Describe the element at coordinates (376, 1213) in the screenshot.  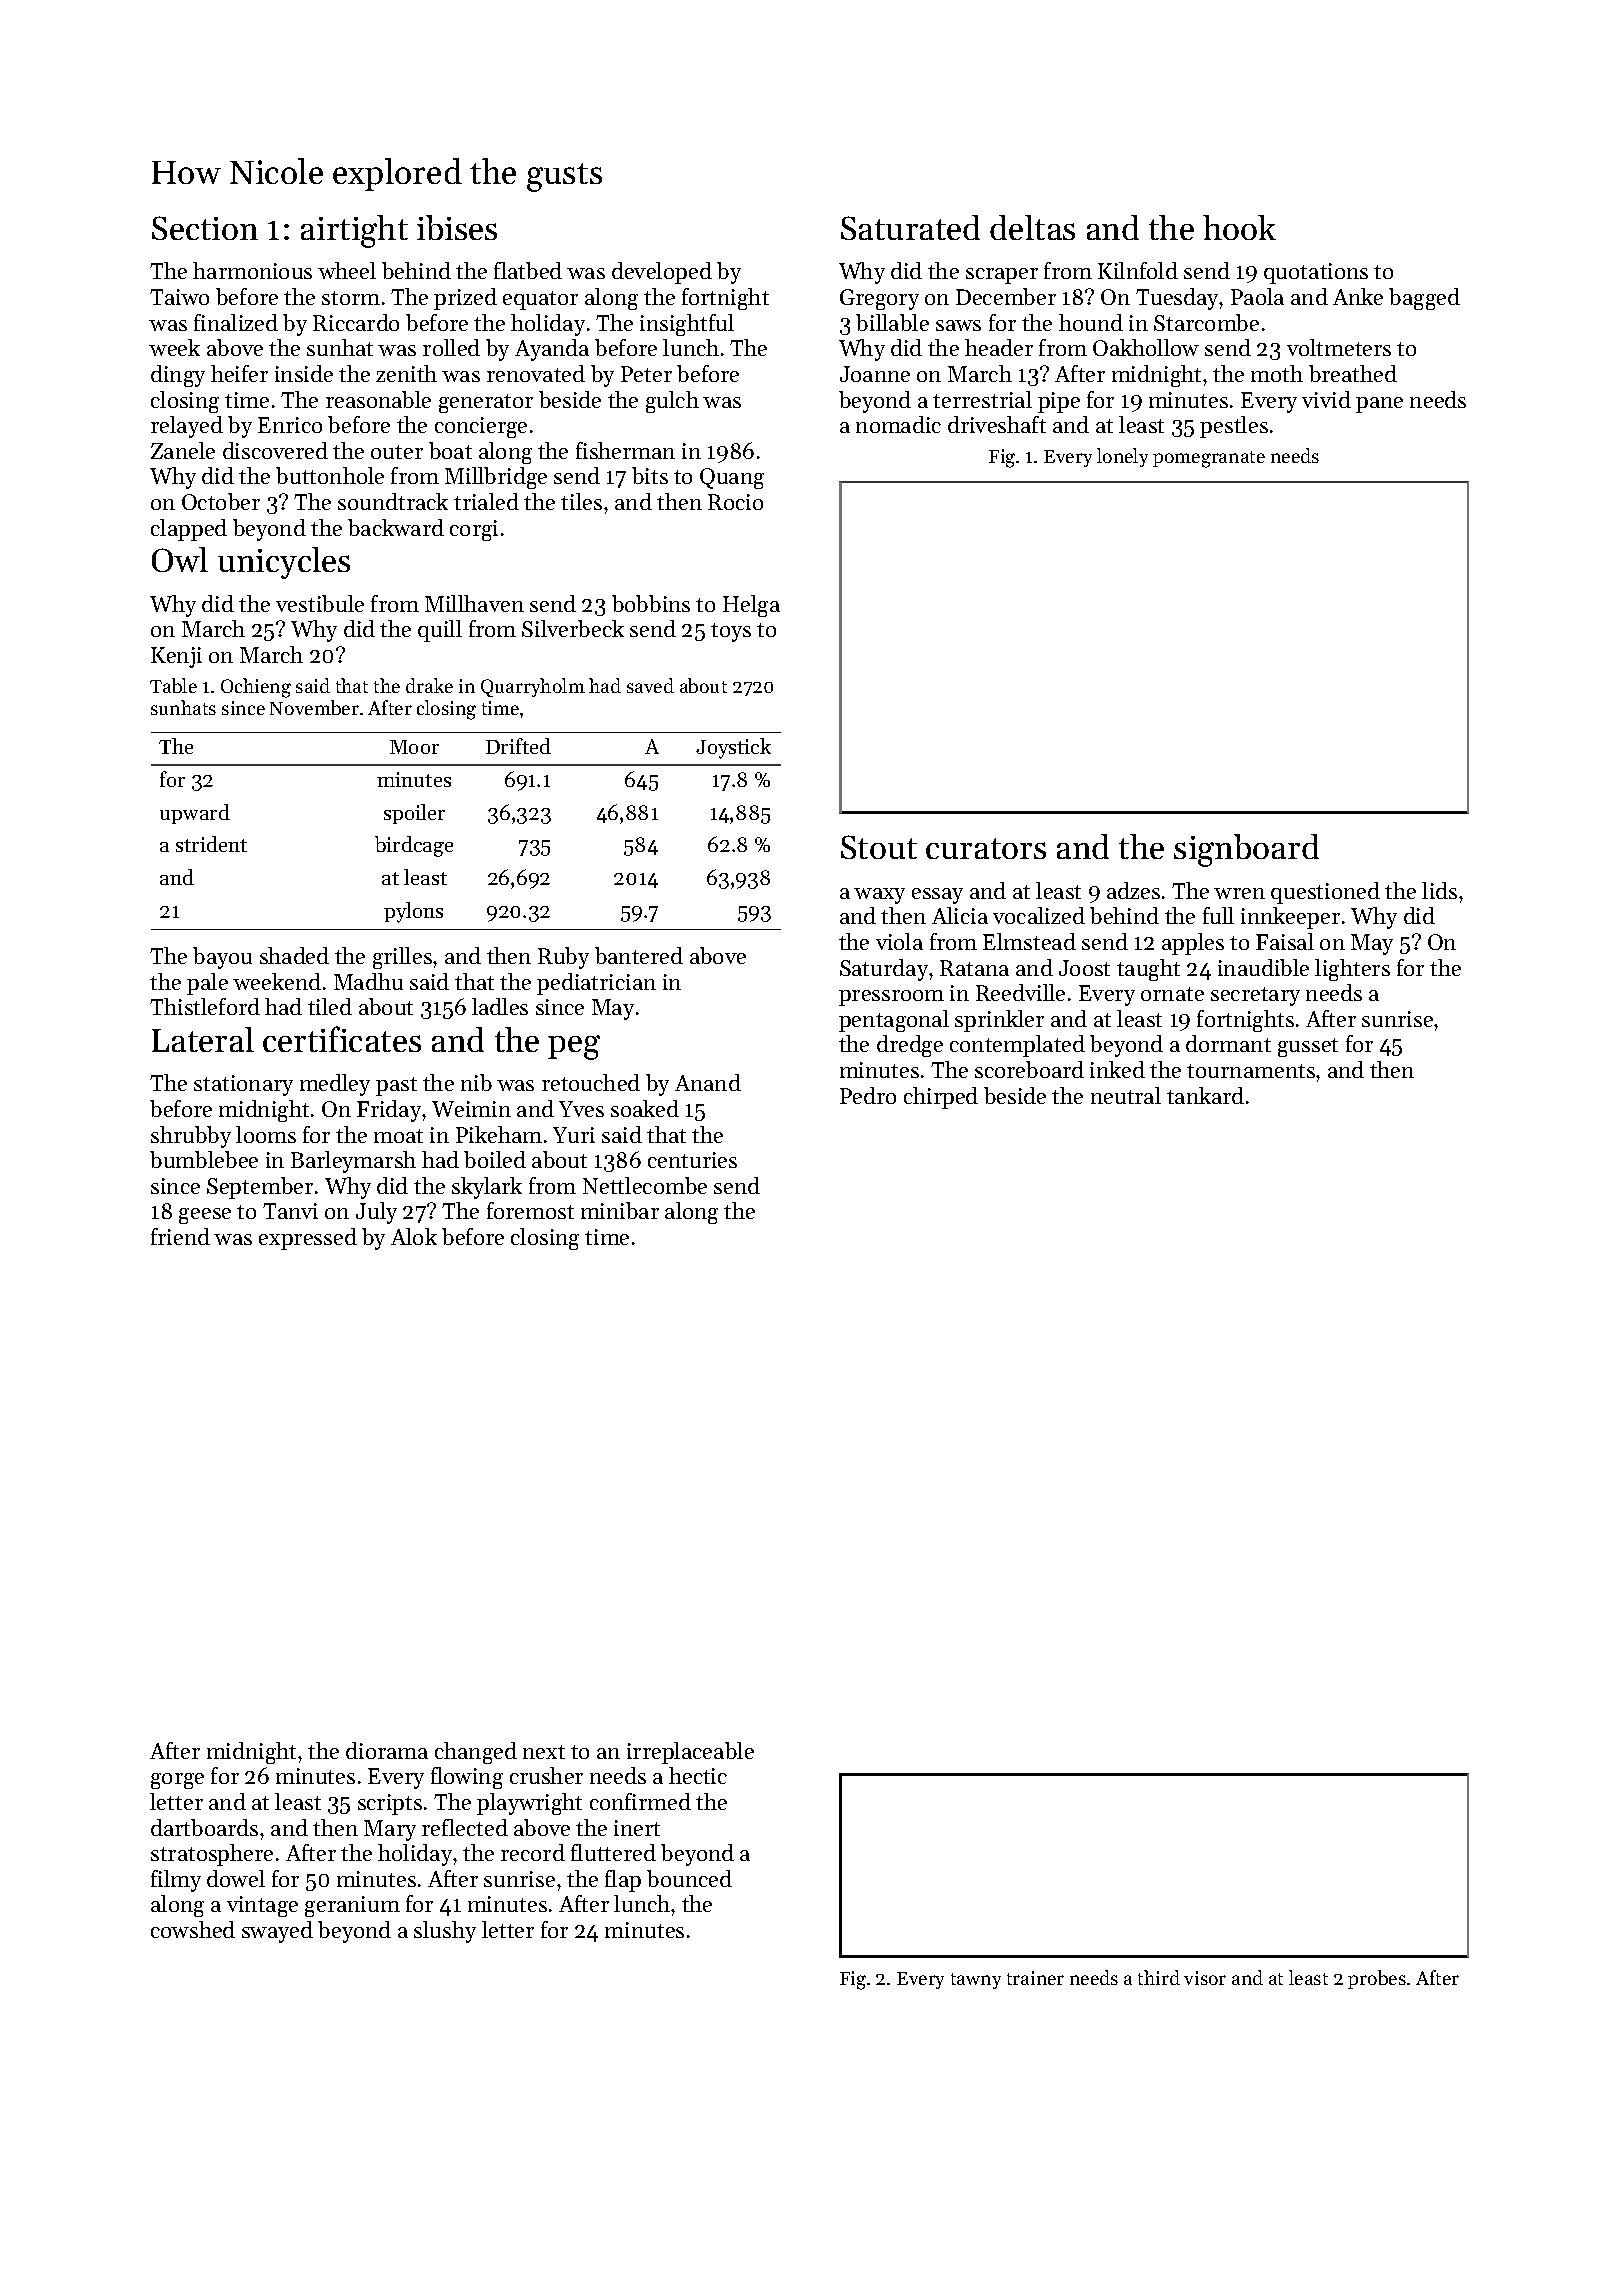
I see `July` at that location.
